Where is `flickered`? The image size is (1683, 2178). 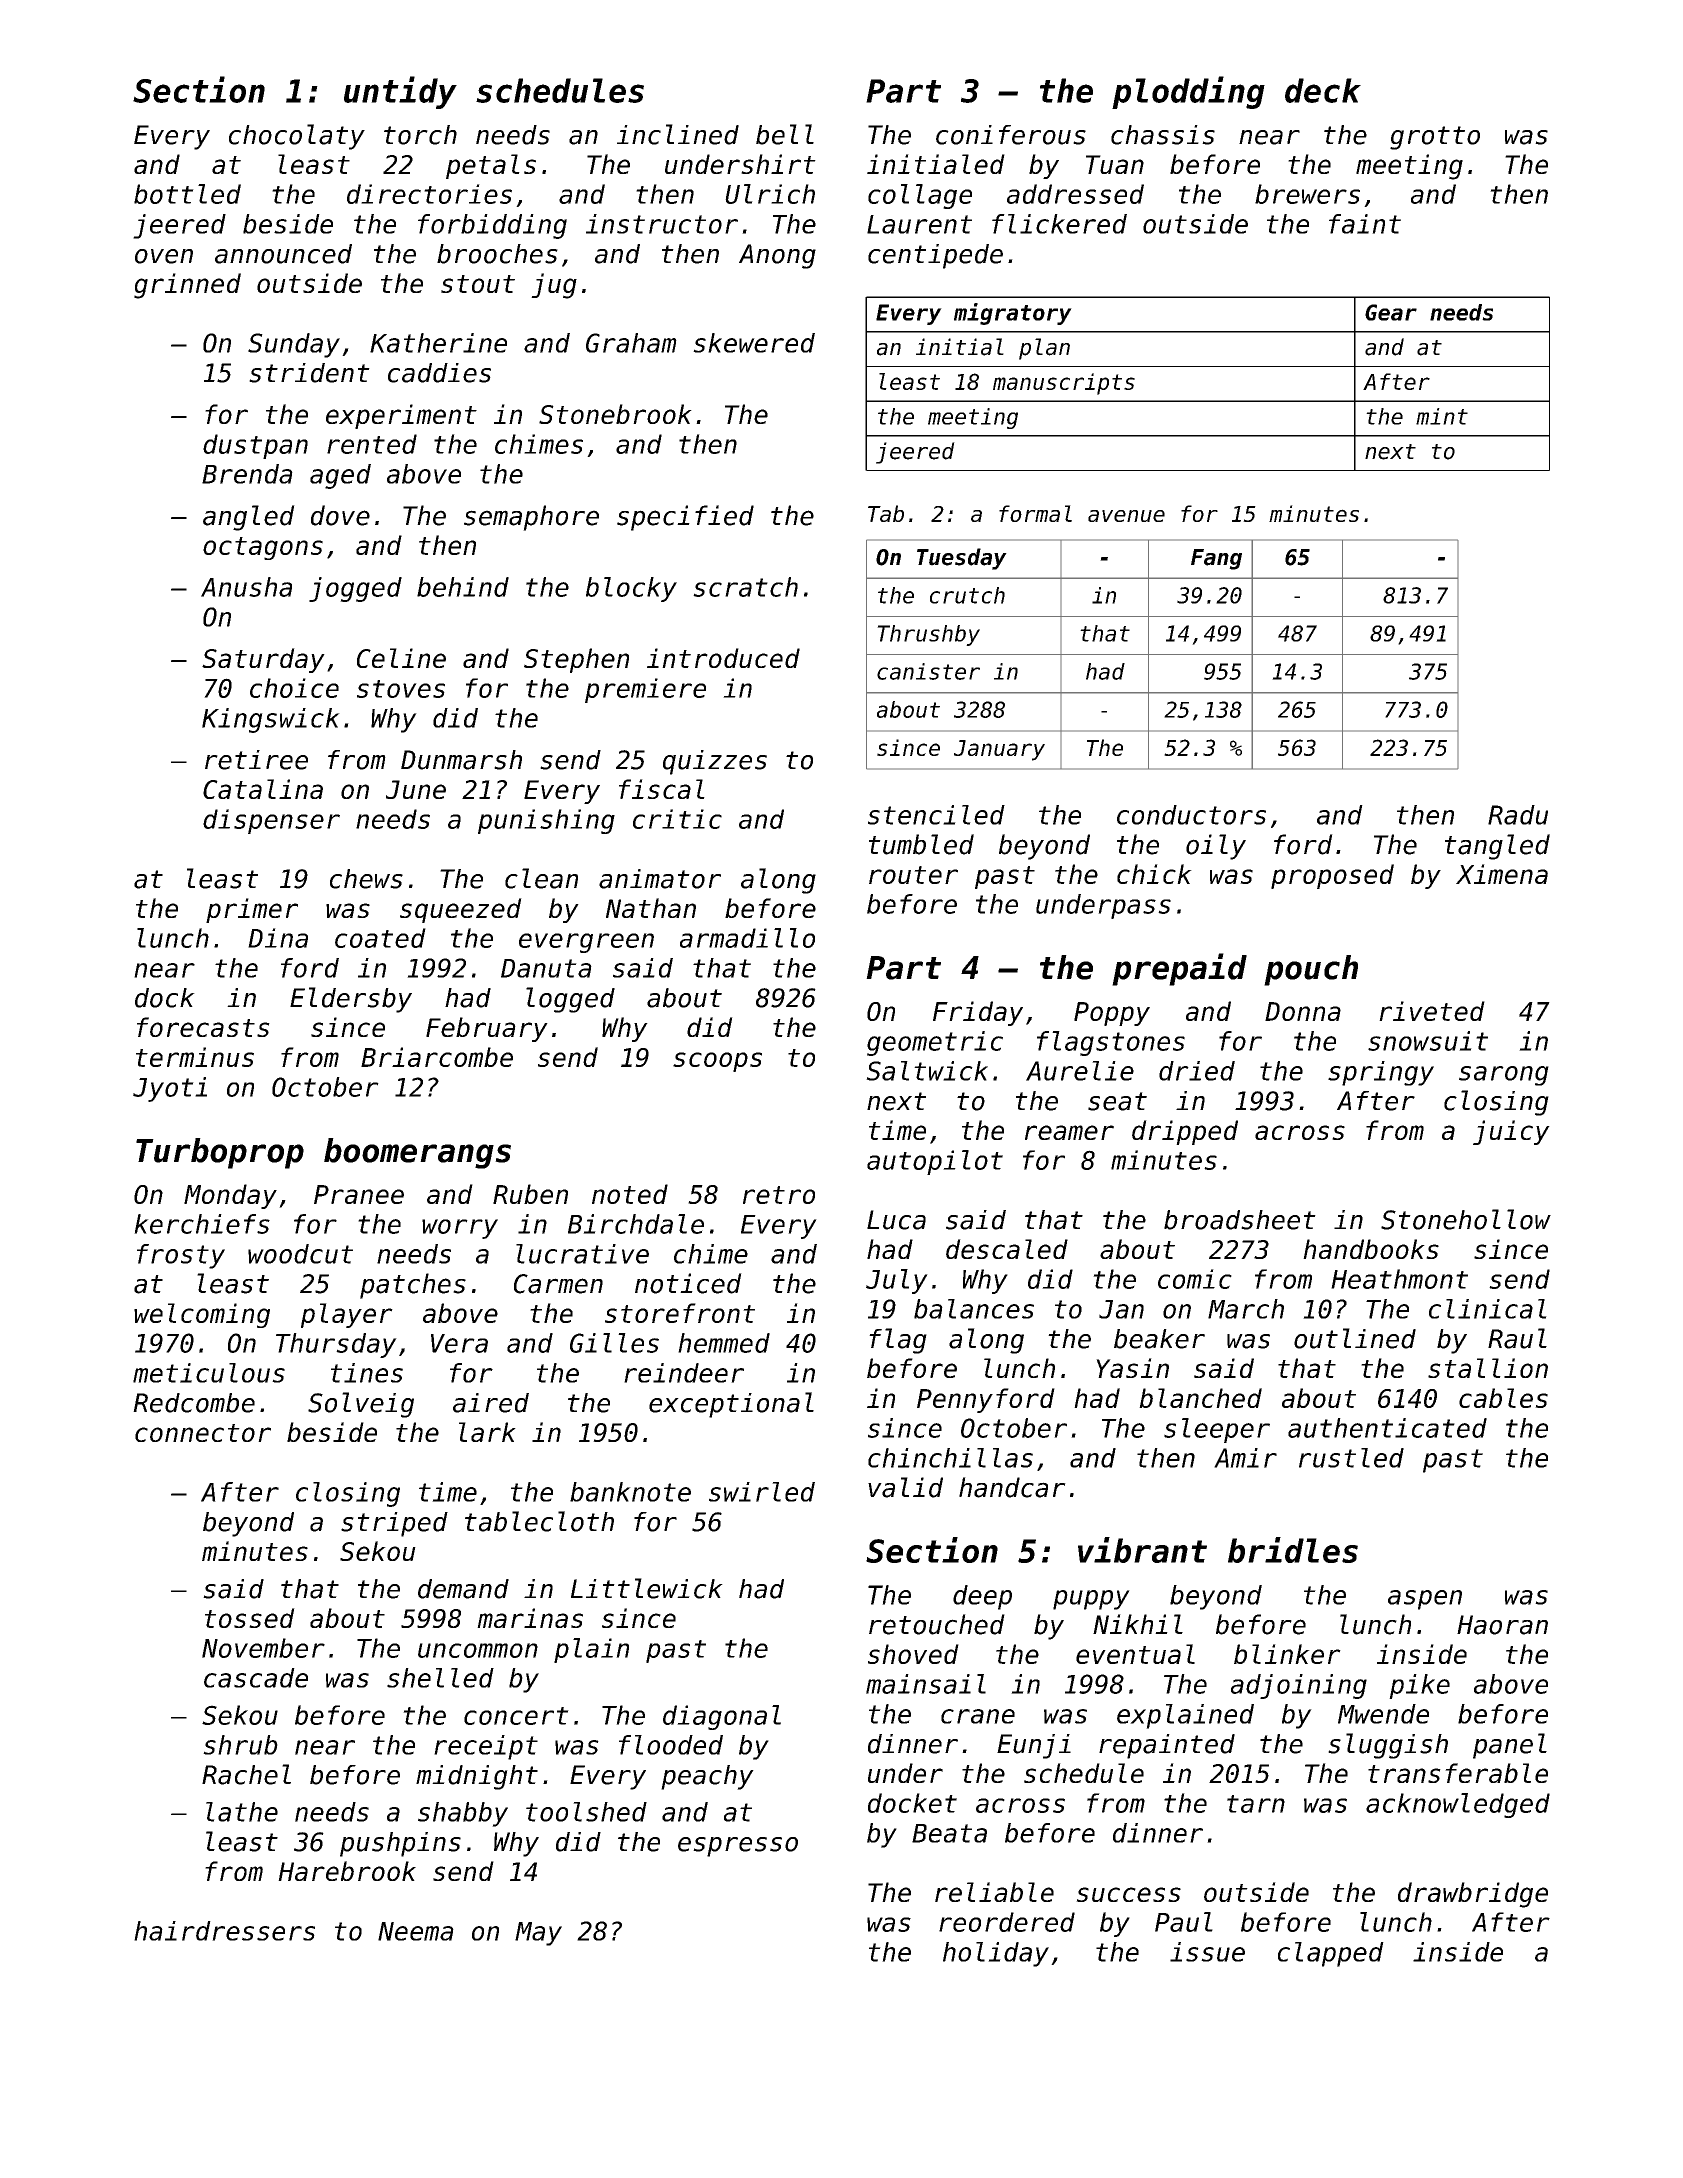 flickered is located at coordinates (1059, 224).
